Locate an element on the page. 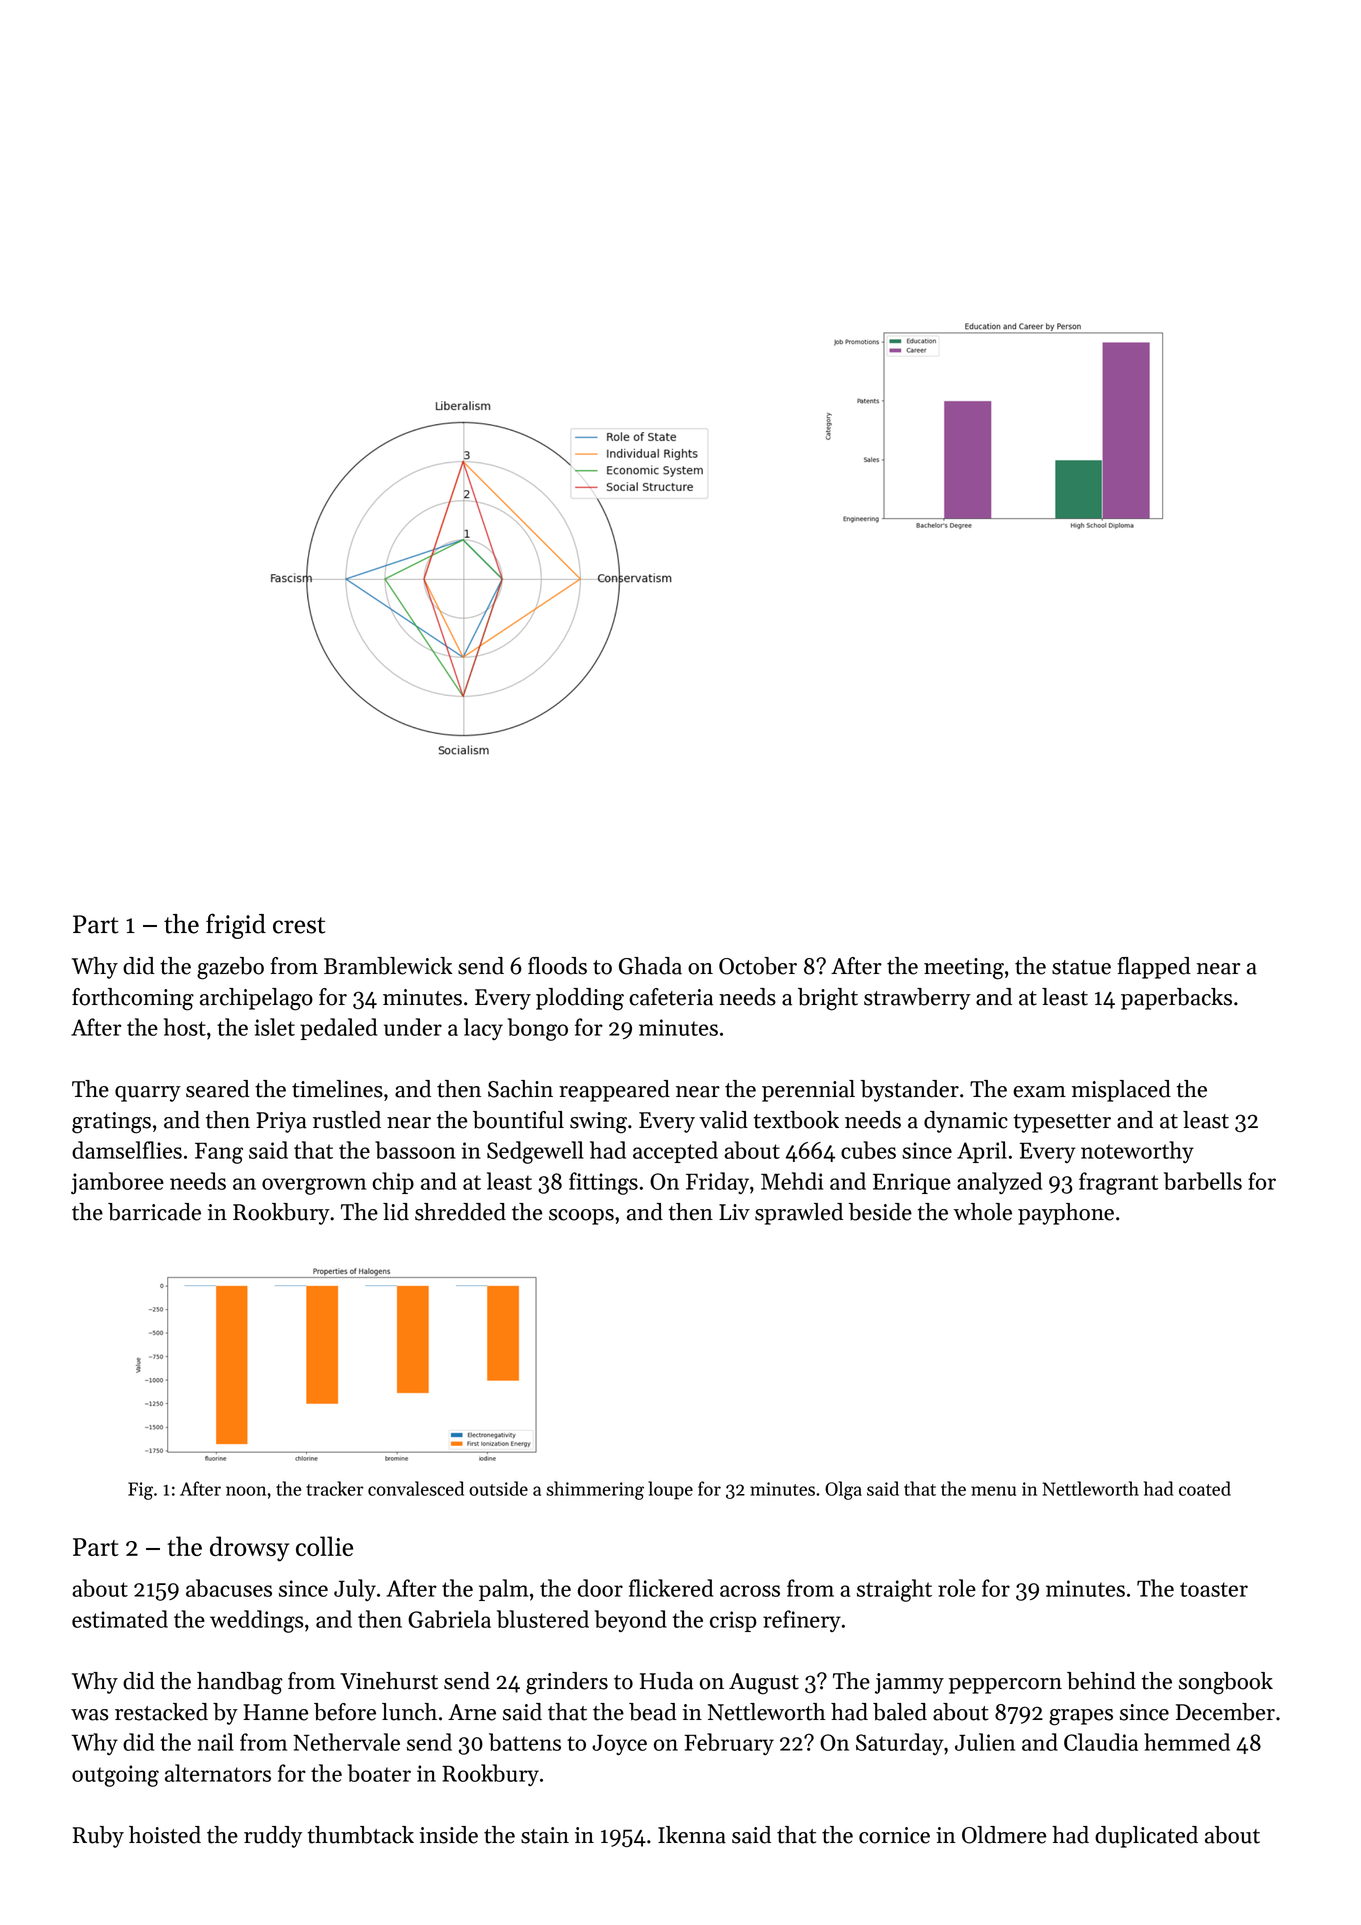  accepted is located at coordinates (675, 1152).
